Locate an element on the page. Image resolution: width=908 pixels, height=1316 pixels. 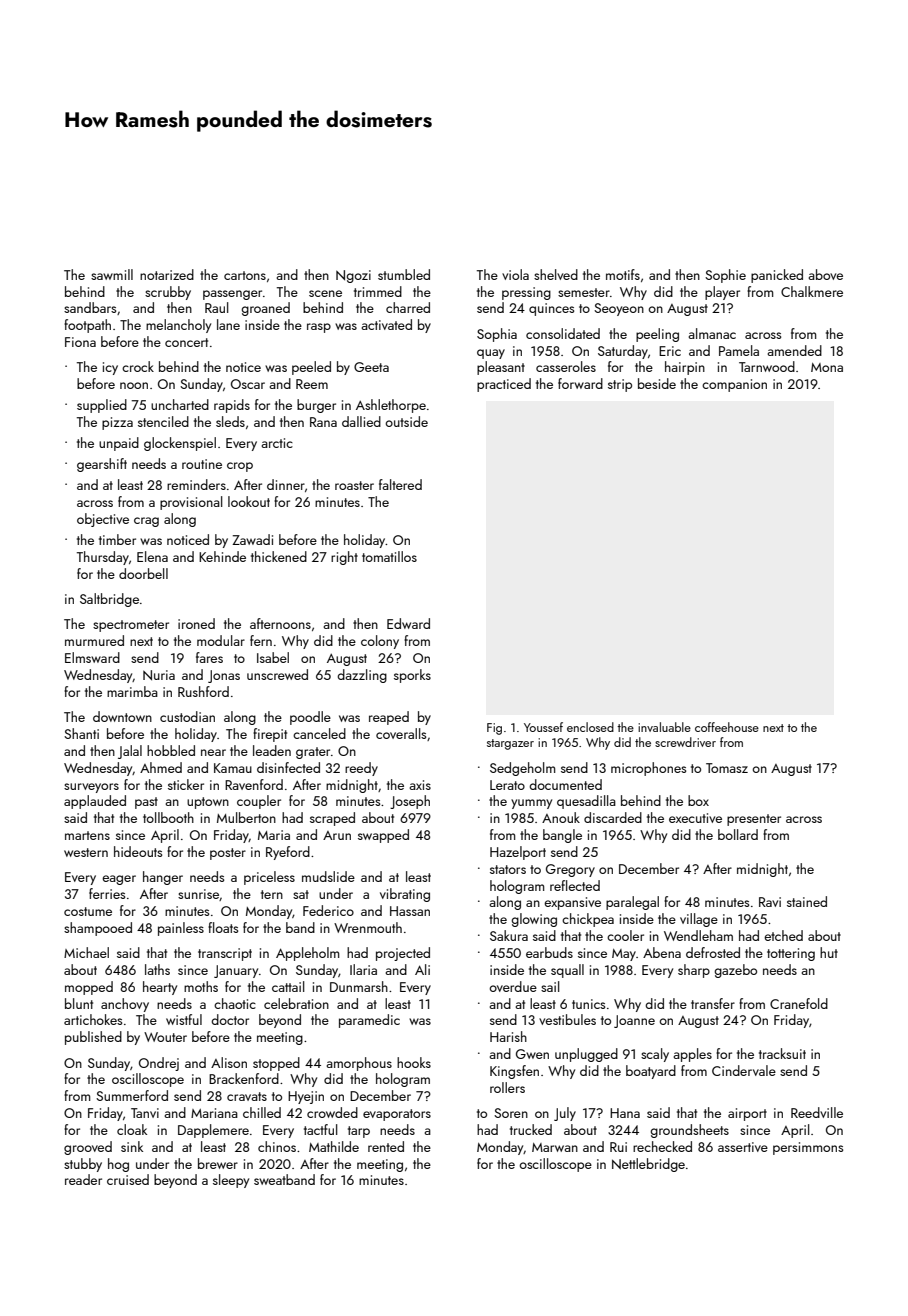
firepit is located at coordinates (270, 735).
